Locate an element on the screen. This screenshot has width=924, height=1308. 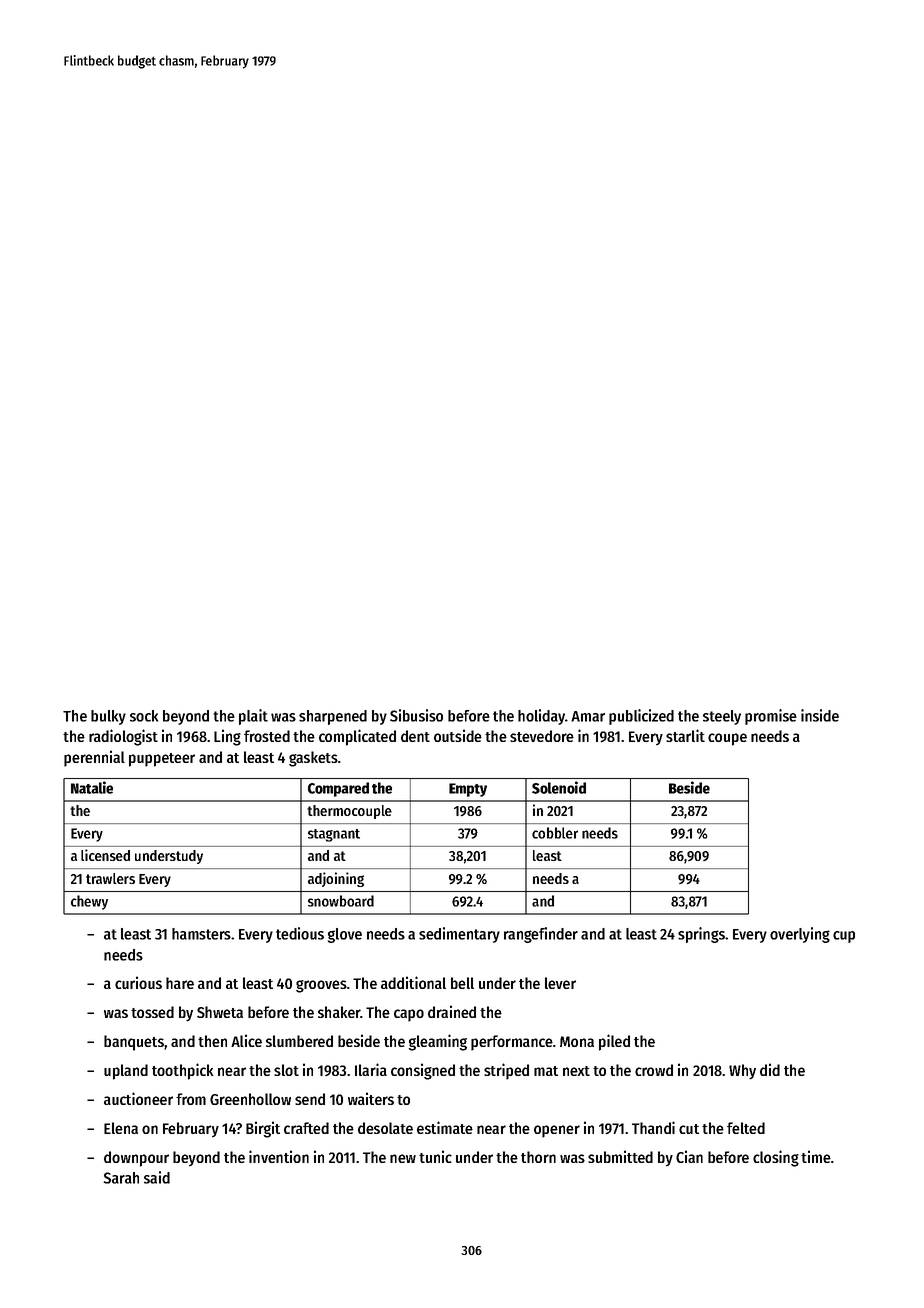
thorn is located at coordinates (538, 1157).
